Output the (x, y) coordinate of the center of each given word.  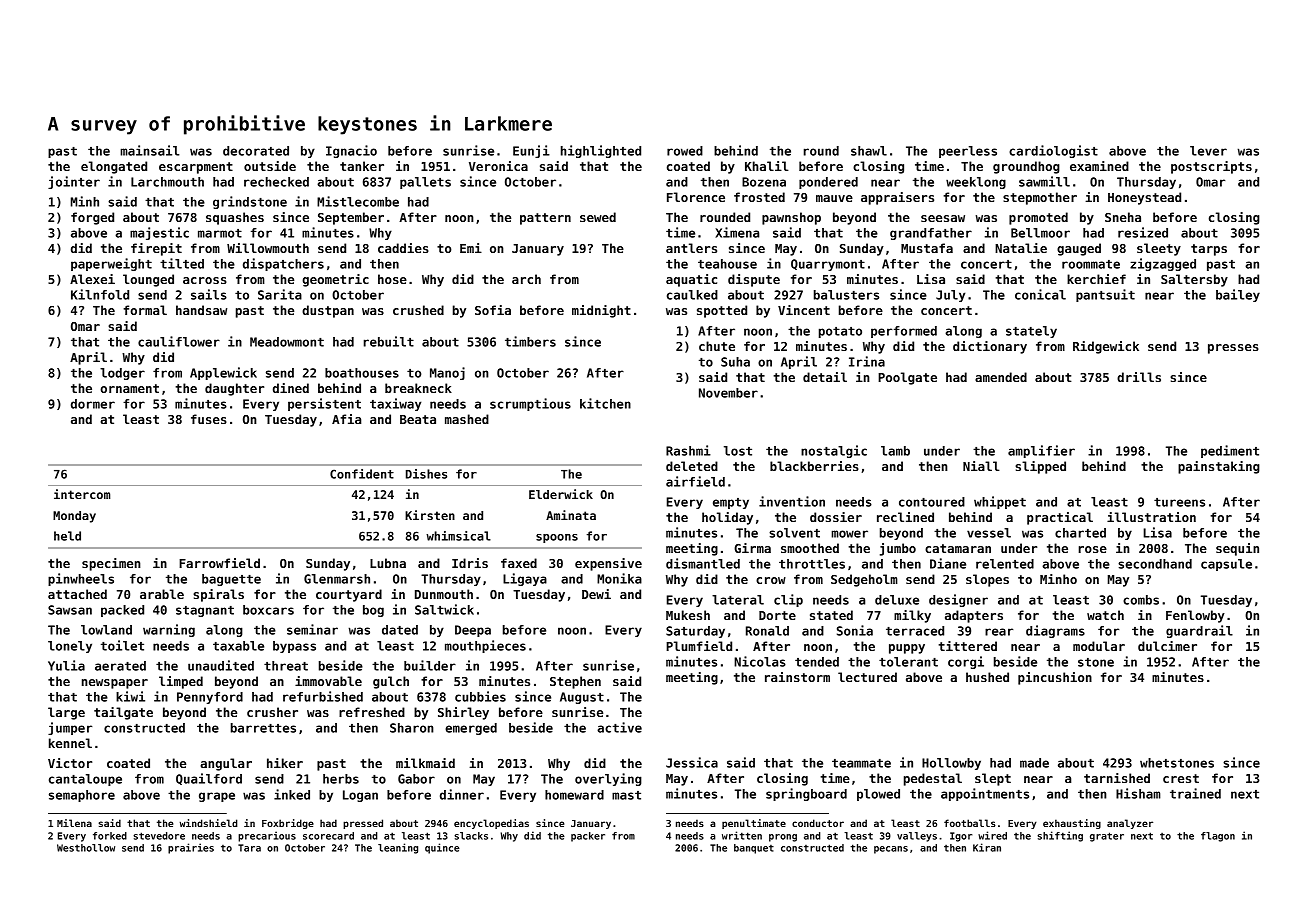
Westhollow (86, 848)
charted (1080, 533)
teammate (861, 763)
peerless (968, 152)
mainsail (149, 150)
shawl (869, 151)
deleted (692, 466)
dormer (93, 404)
